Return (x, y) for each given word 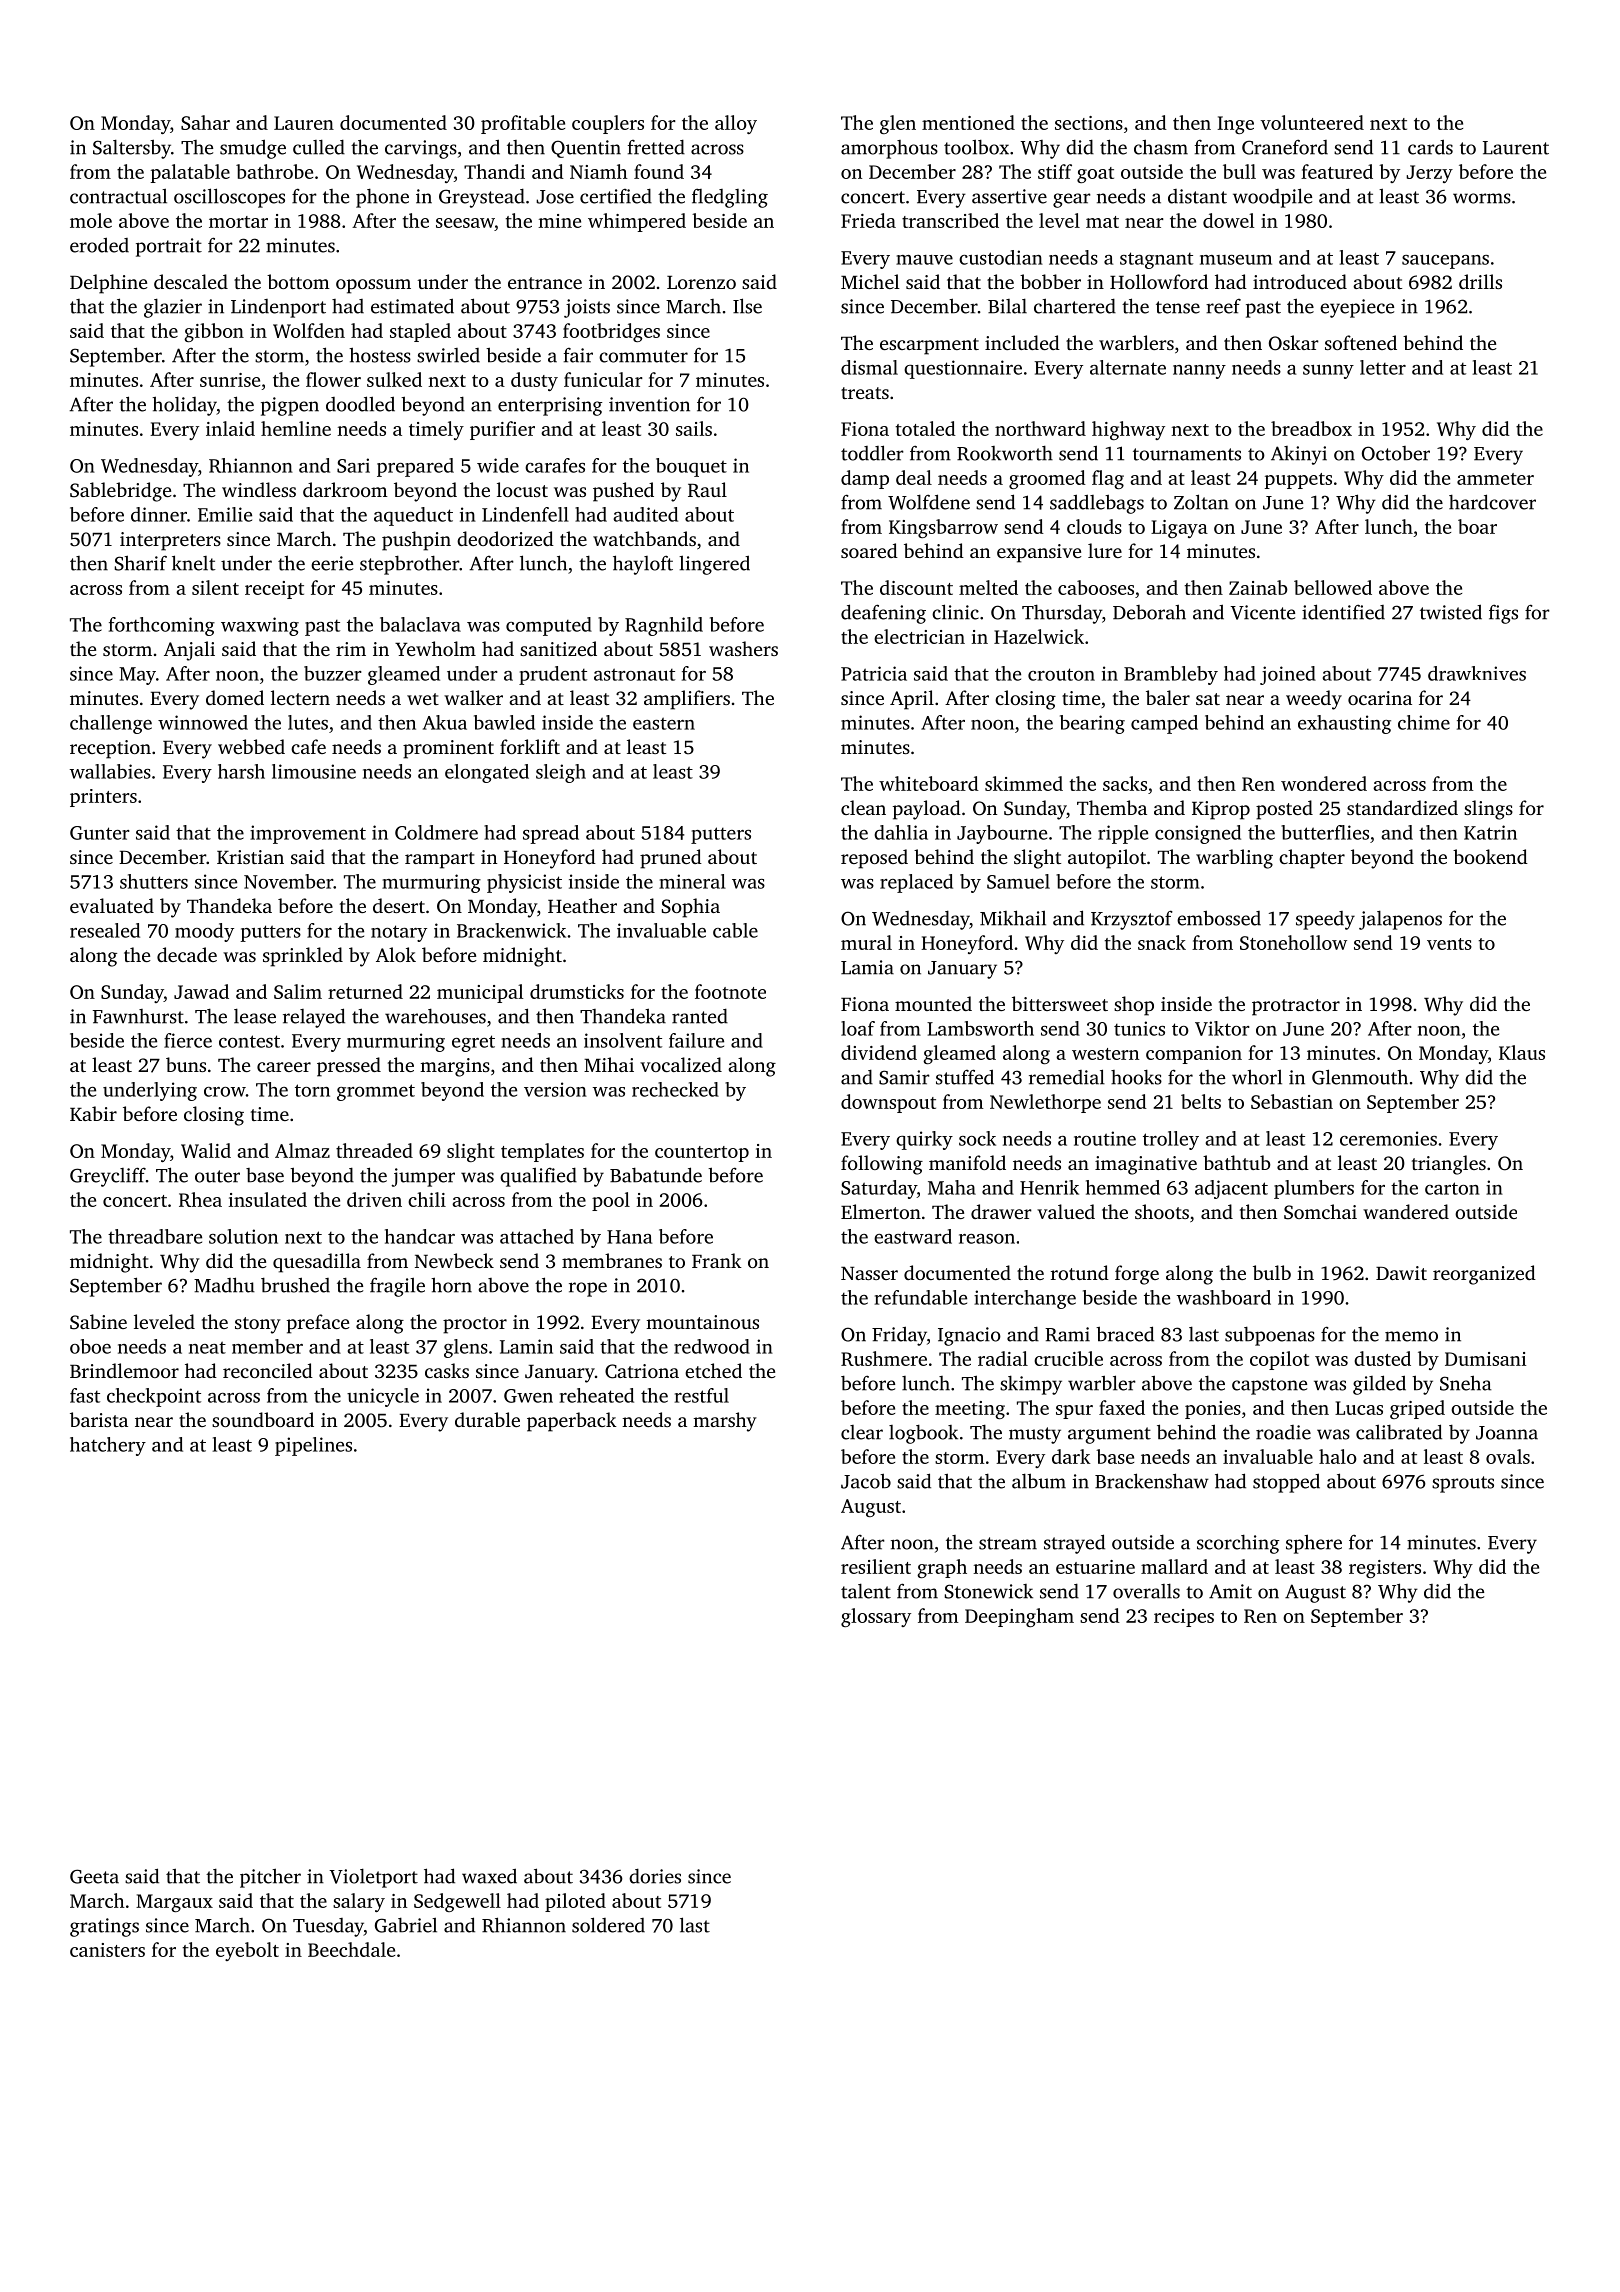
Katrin (1490, 832)
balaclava (420, 624)
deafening (883, 614)
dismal (869, 367)
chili (427, 1199)
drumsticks (577, 991)
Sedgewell (457, 1902)
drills (1480, 281)
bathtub (1236, 1162)
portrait (169, 247)
